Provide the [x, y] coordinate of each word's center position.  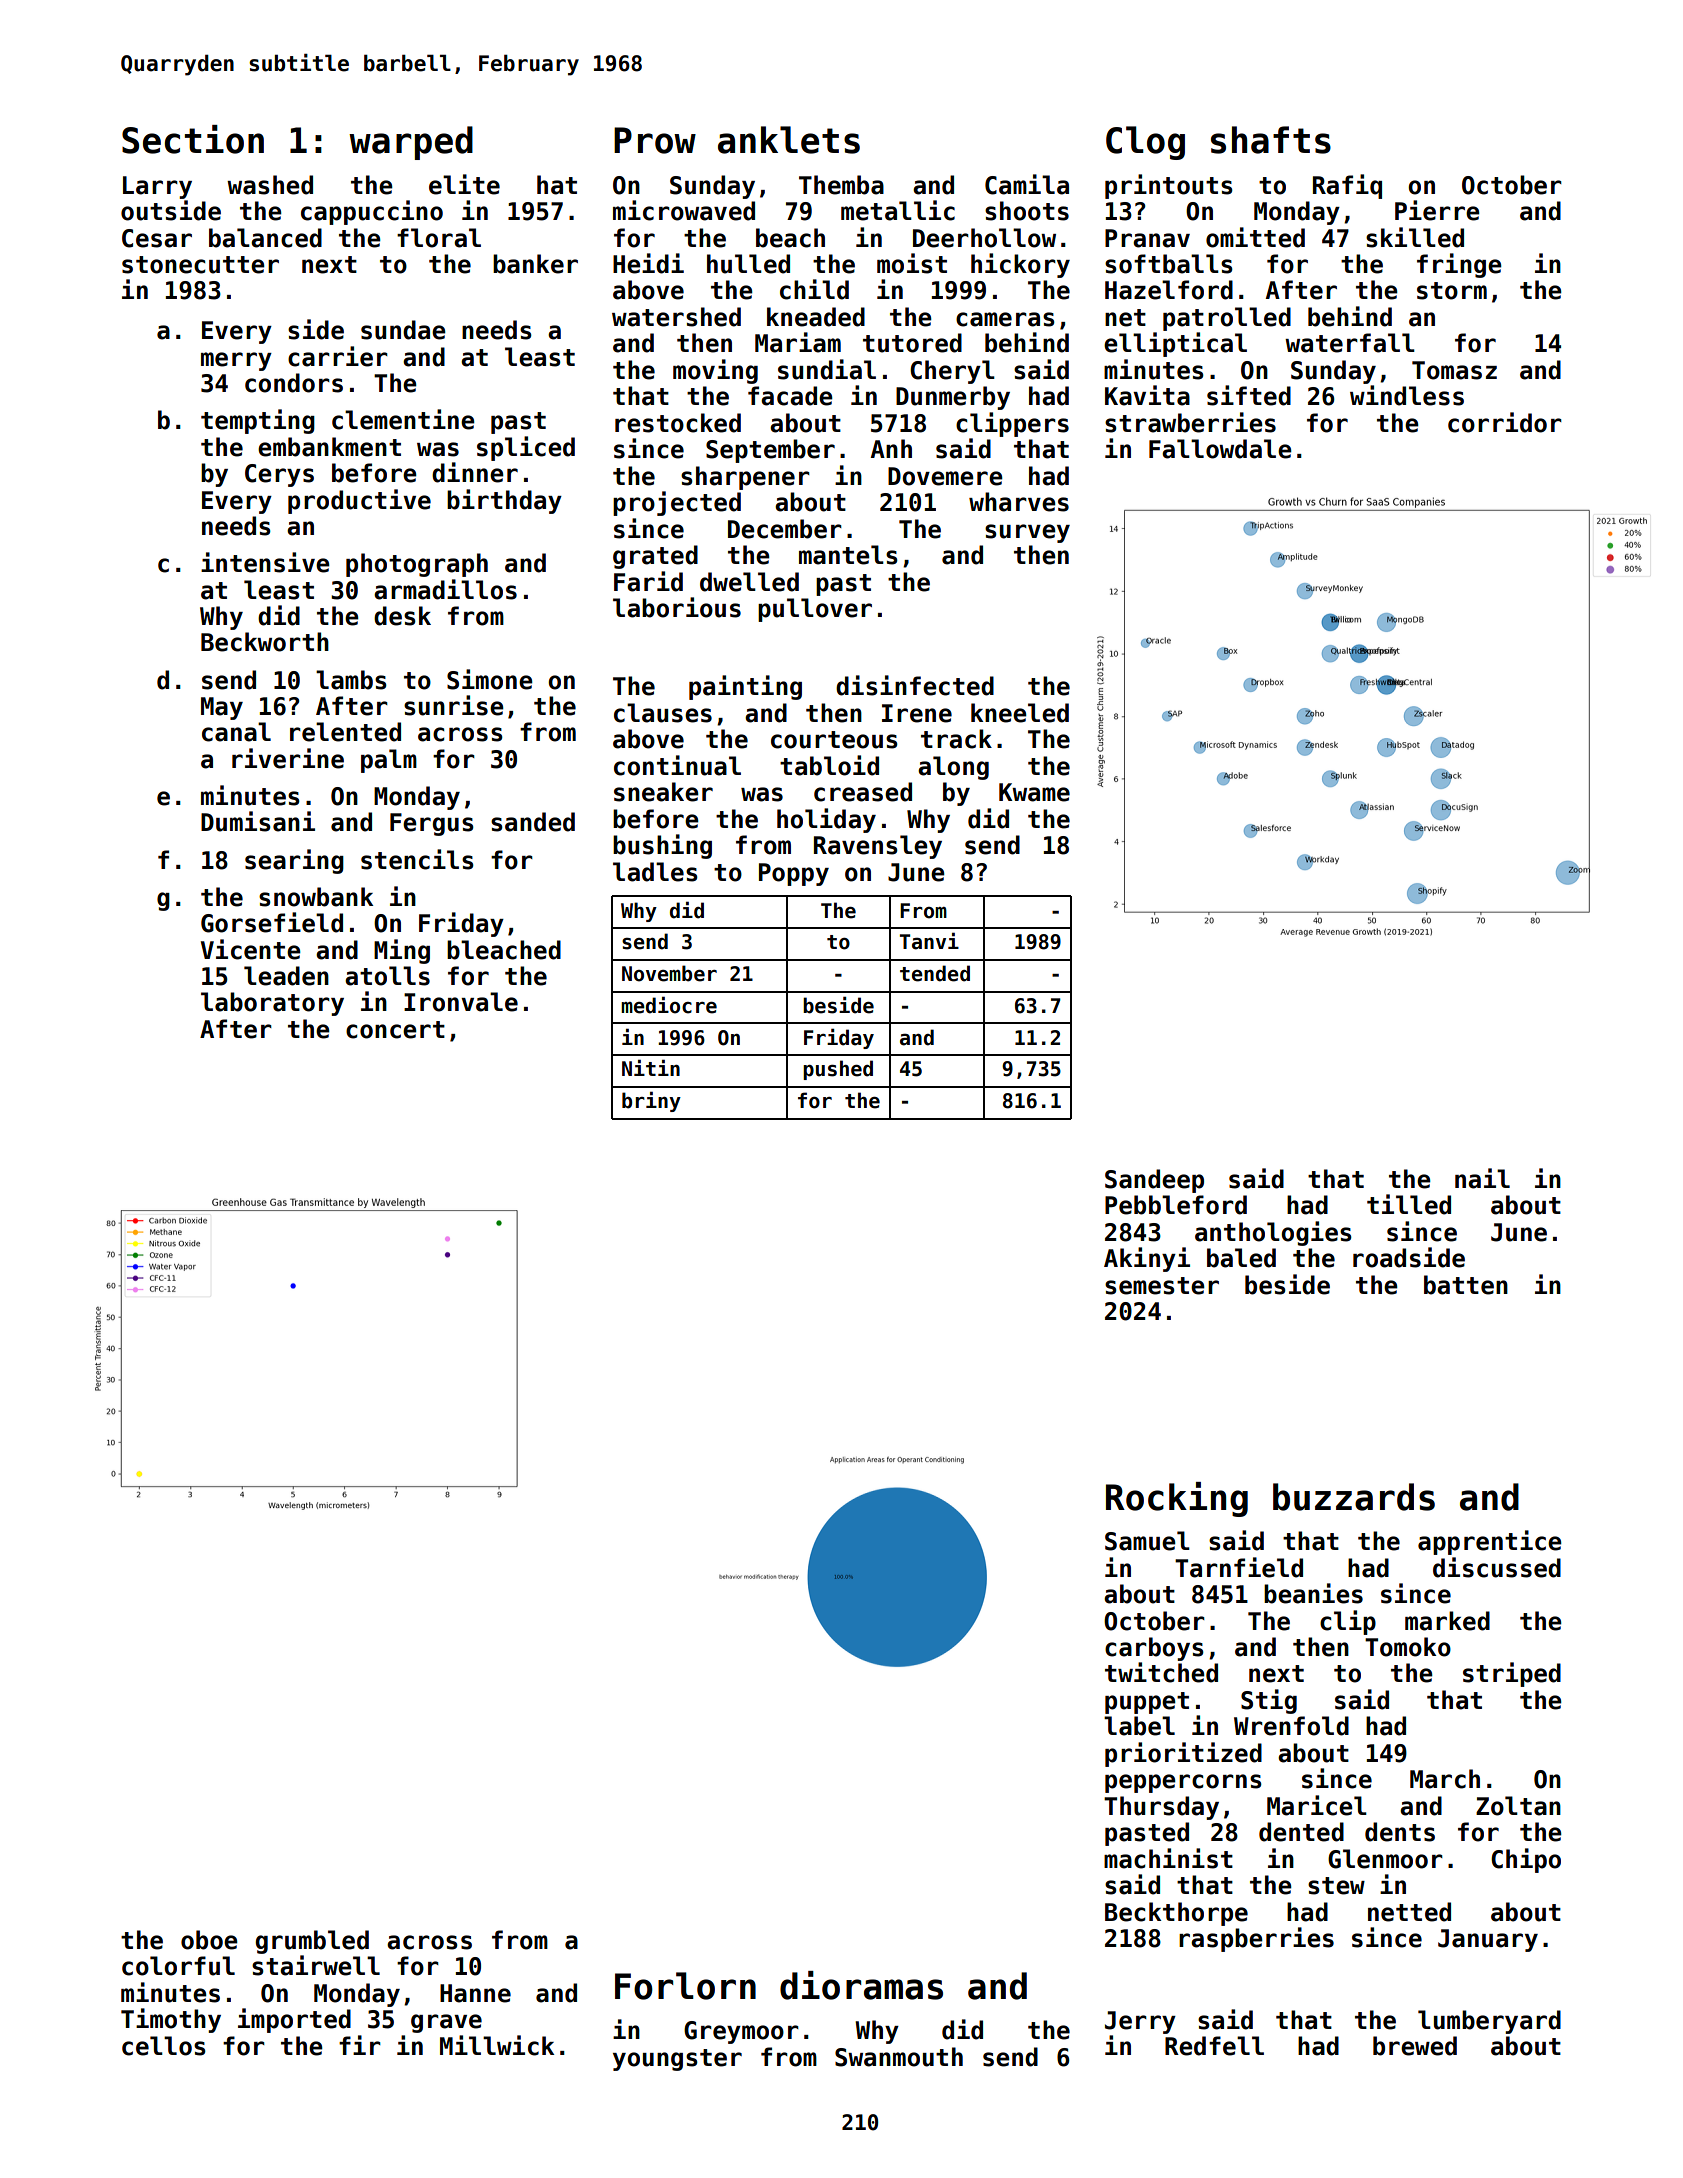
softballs [1169, 264]
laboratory [272, 1004]
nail [1482, 1178]
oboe [209, 1940]
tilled [1409, 1204]
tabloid [829, 765]
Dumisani [258, 821]
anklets [789, 140]
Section [193, 139]
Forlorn [685, 1986]
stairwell [316, 1965]
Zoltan [1518, 1806]
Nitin [651, 1067]
